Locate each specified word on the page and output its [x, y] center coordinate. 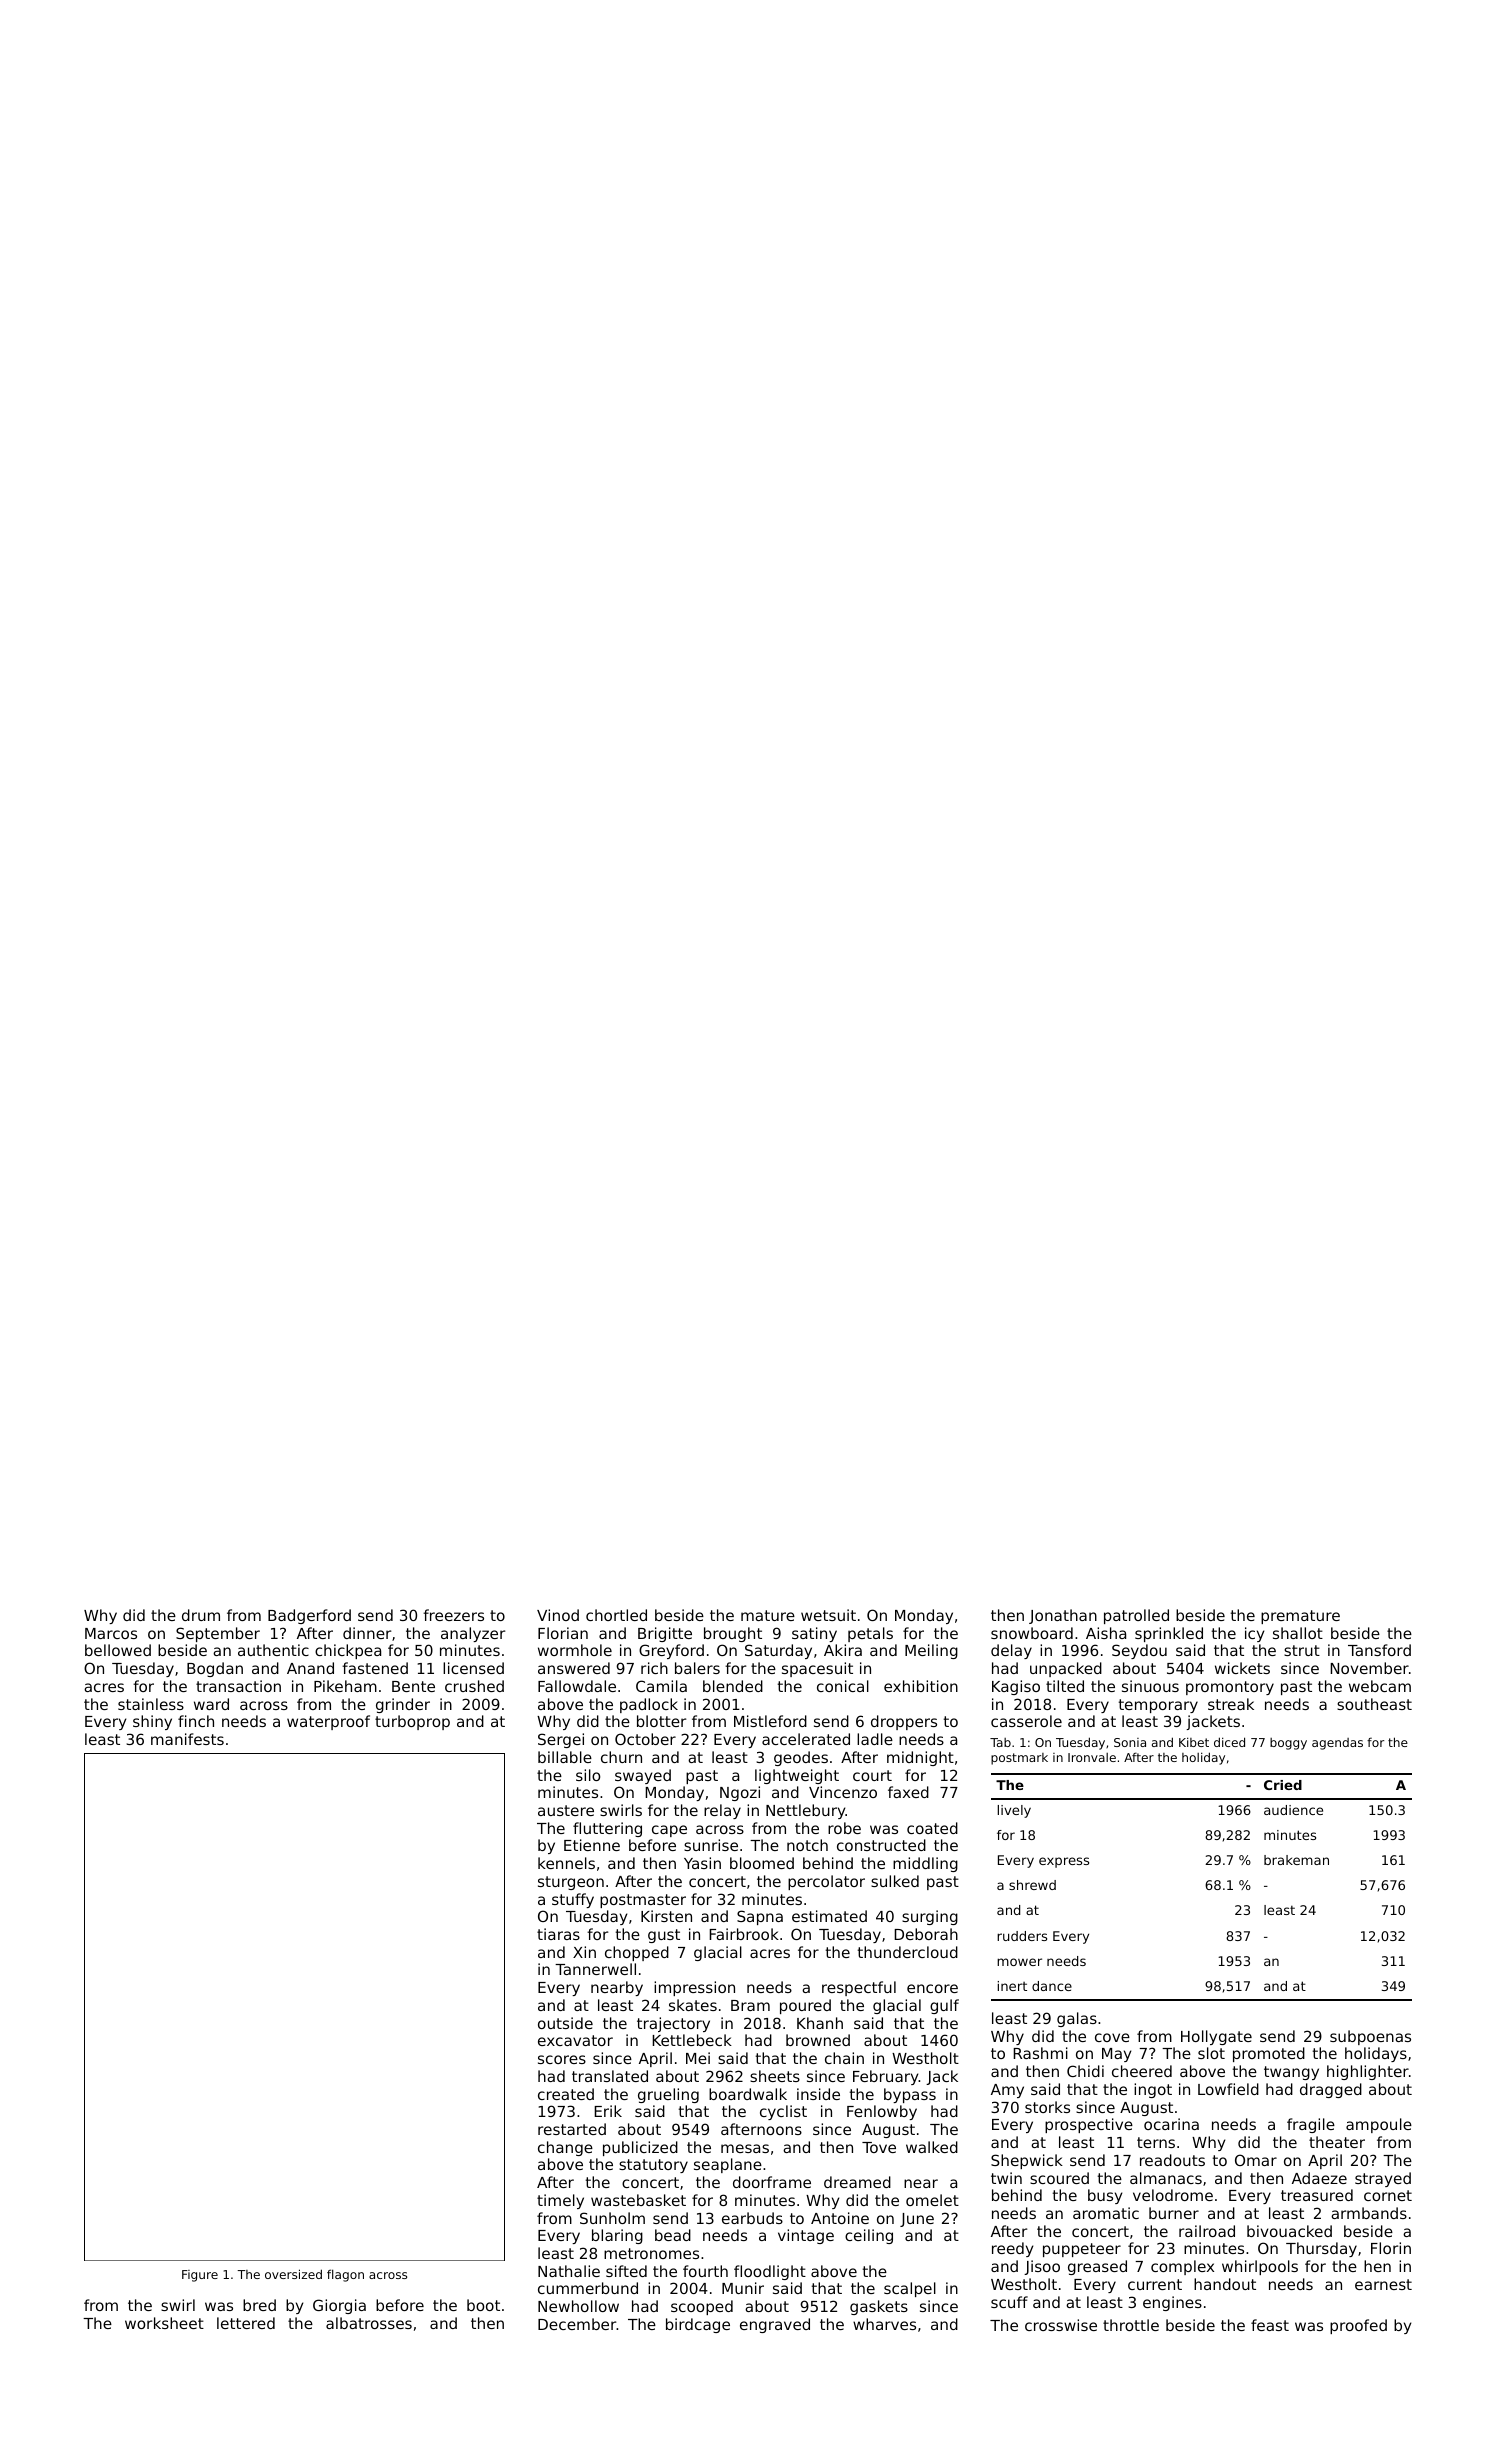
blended [733, 1686]
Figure [200, 2276]
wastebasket [638, 2200]
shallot [1298, 1633]
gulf [944, 2006]
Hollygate [1216, 2037]
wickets [1242, 1668]
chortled [616, 1615]
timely [560, 2201]
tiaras [558, 1934]
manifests [187, 1739]
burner [1174, 2213]
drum [201, 1615]
